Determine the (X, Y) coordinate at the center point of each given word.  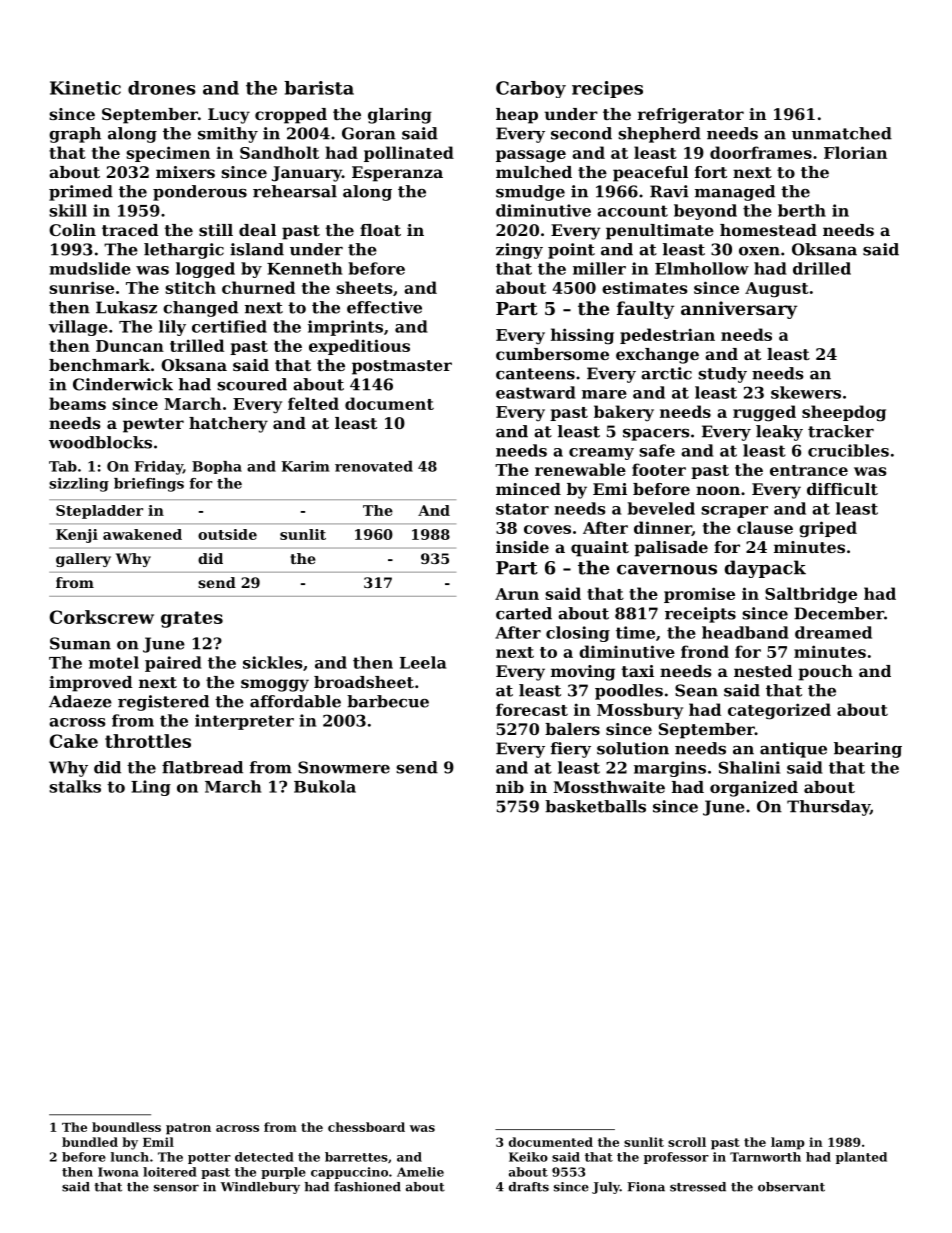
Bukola (325, 786)
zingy (519, 251)
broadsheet (364, 682)
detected (264, 1157)
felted (313, 403)
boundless (126, 1127)
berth (802, 210)
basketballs (595, 806)
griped (828, 529)
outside (227, 534)
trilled (197, 345)
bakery (624, 413)
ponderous (200, 193)
